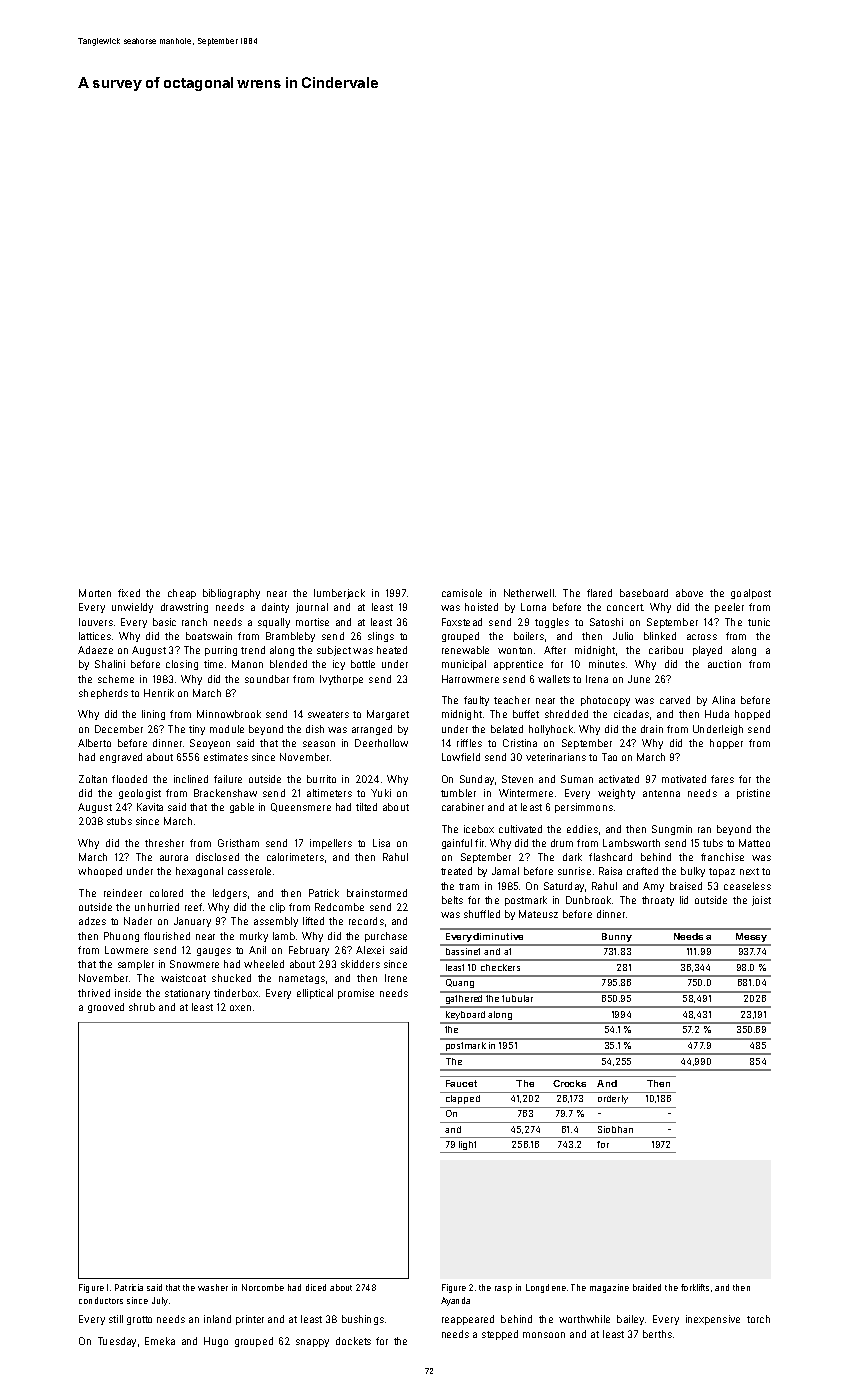 The width and height of the page is (849, 1400). I want to click on stationary, so click(187, 994).
